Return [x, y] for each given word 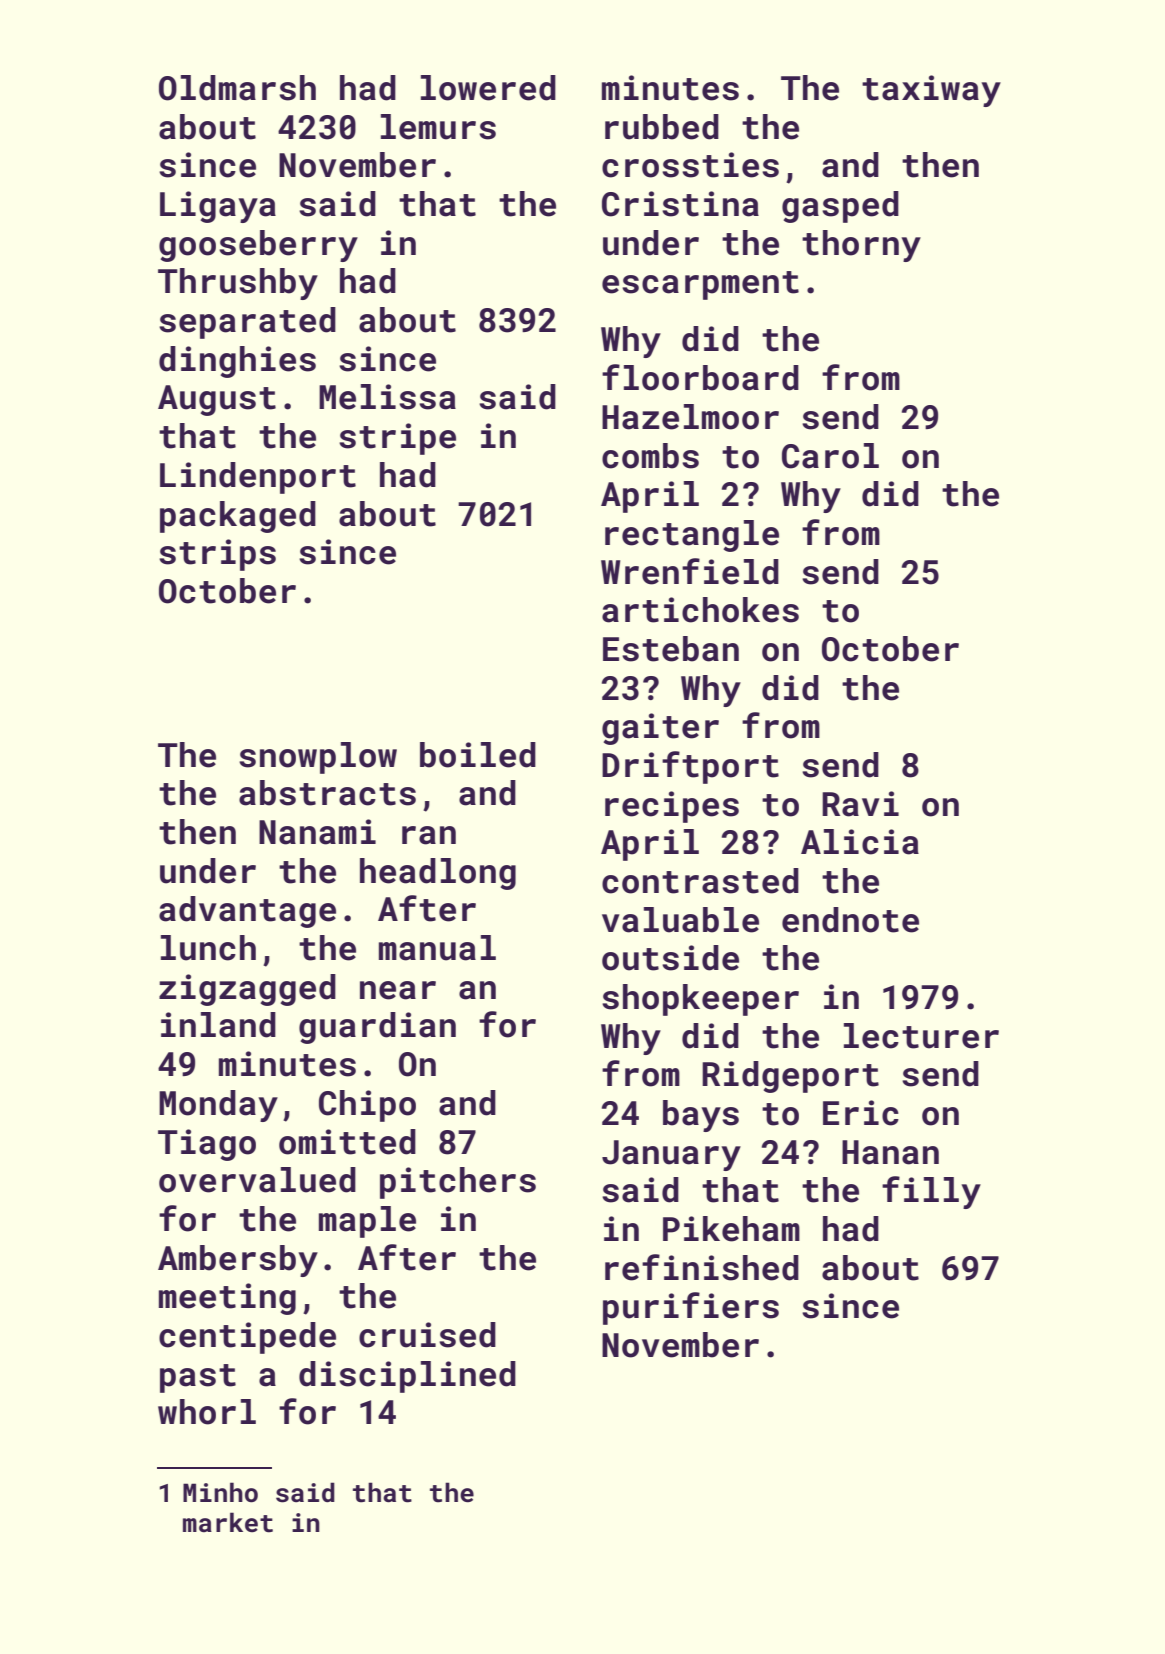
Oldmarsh [237, 88]
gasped [840, 207]
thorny [861, 246]
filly [931, 1192]
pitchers [458, 1183]
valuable [680, 920]
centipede [247, 1338]
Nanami [317, 832]
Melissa [387, 397]
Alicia [860, 842]
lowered [488, 88]
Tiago [207, 1145]
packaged [238, 517]
